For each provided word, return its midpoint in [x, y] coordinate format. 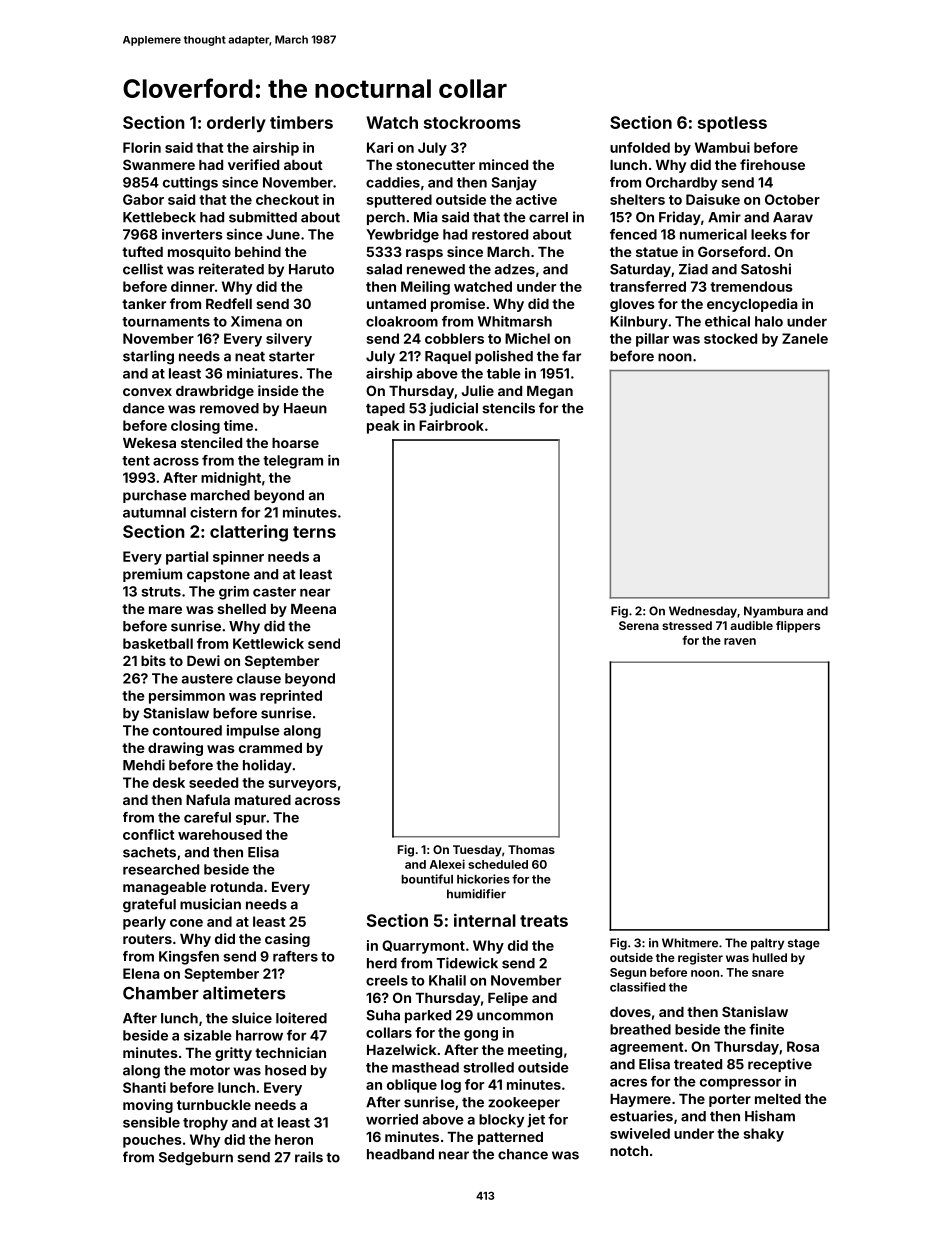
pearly [144, 923]
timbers [301, 122]
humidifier [476, 894]
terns [314, 532]
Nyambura [773, 612]
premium [152, 575]
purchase [155, 496]
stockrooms [472, 122]
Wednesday [703, 612]
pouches [152, 1141]
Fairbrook [451, 425]
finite [766, 1029]
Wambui [722, 147]
